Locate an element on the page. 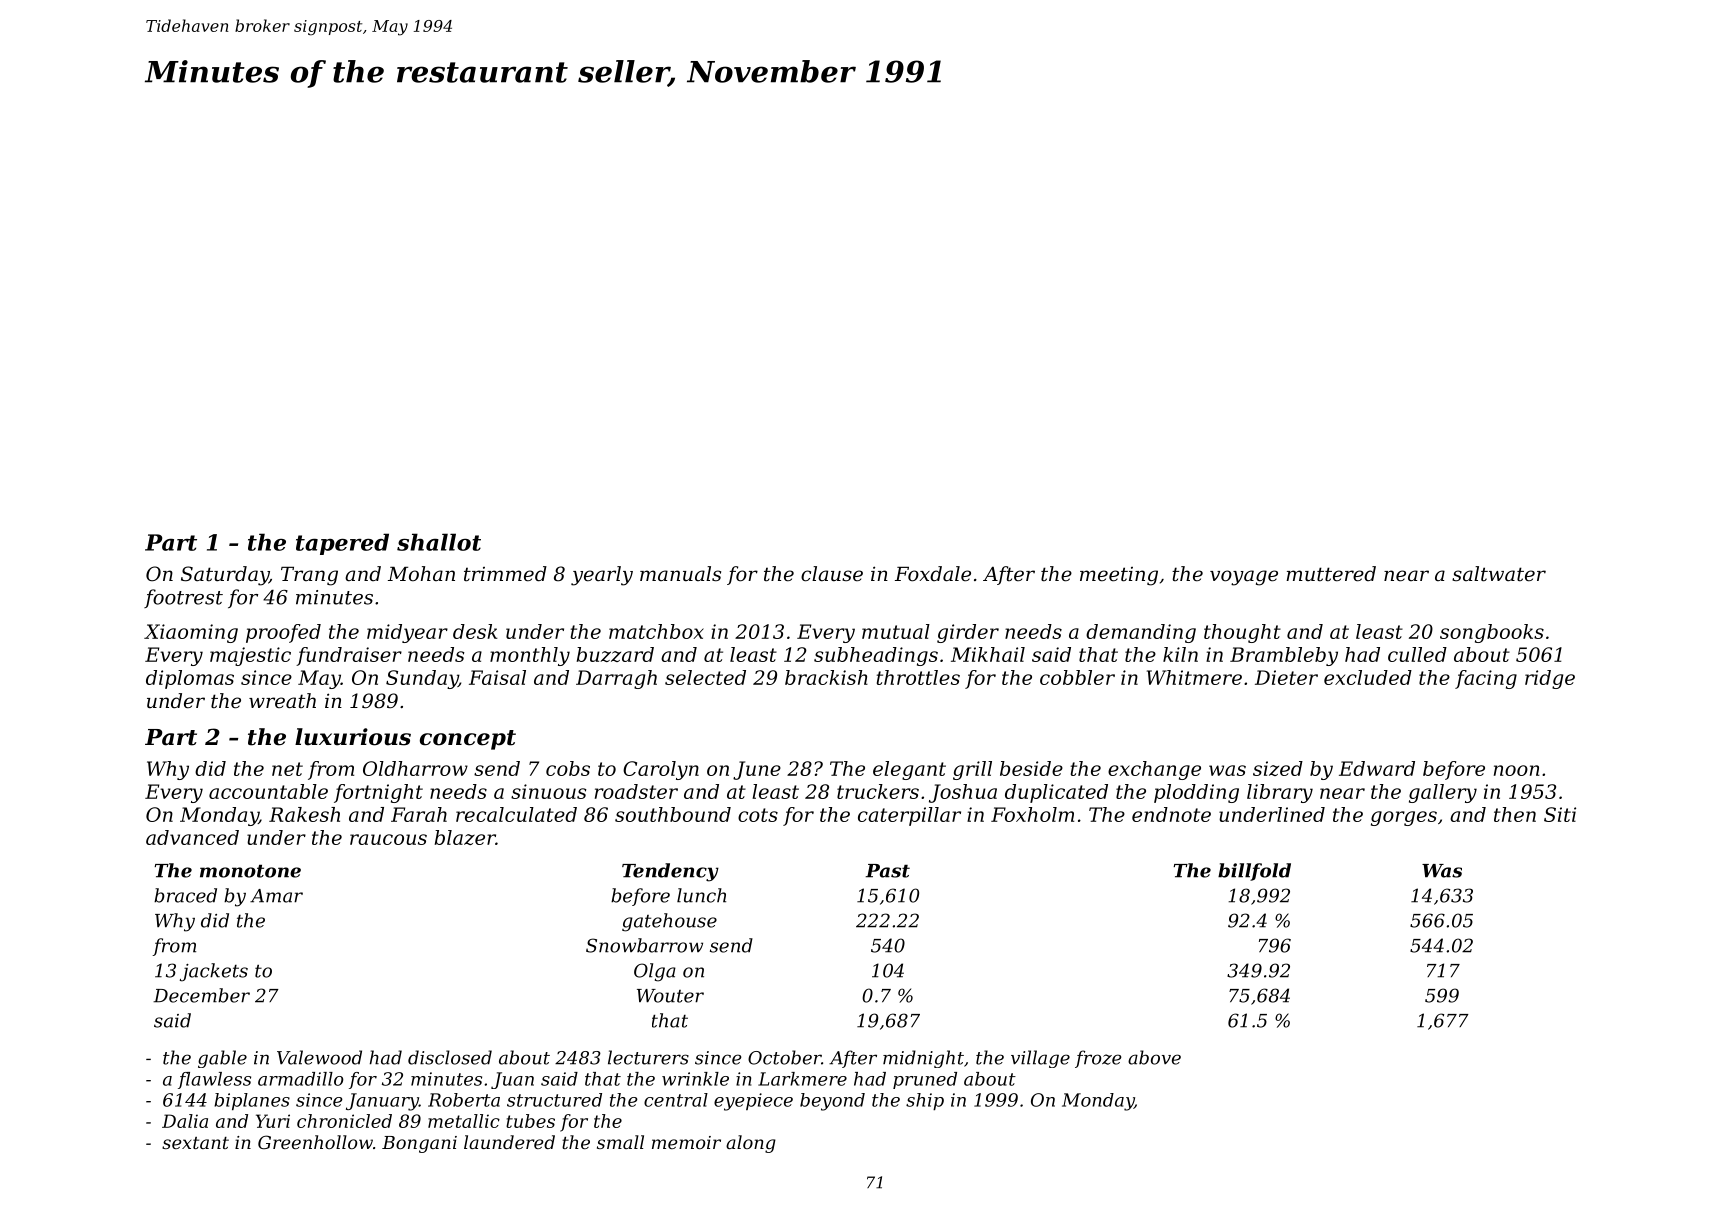  December is located at coordinates (201, 995).
